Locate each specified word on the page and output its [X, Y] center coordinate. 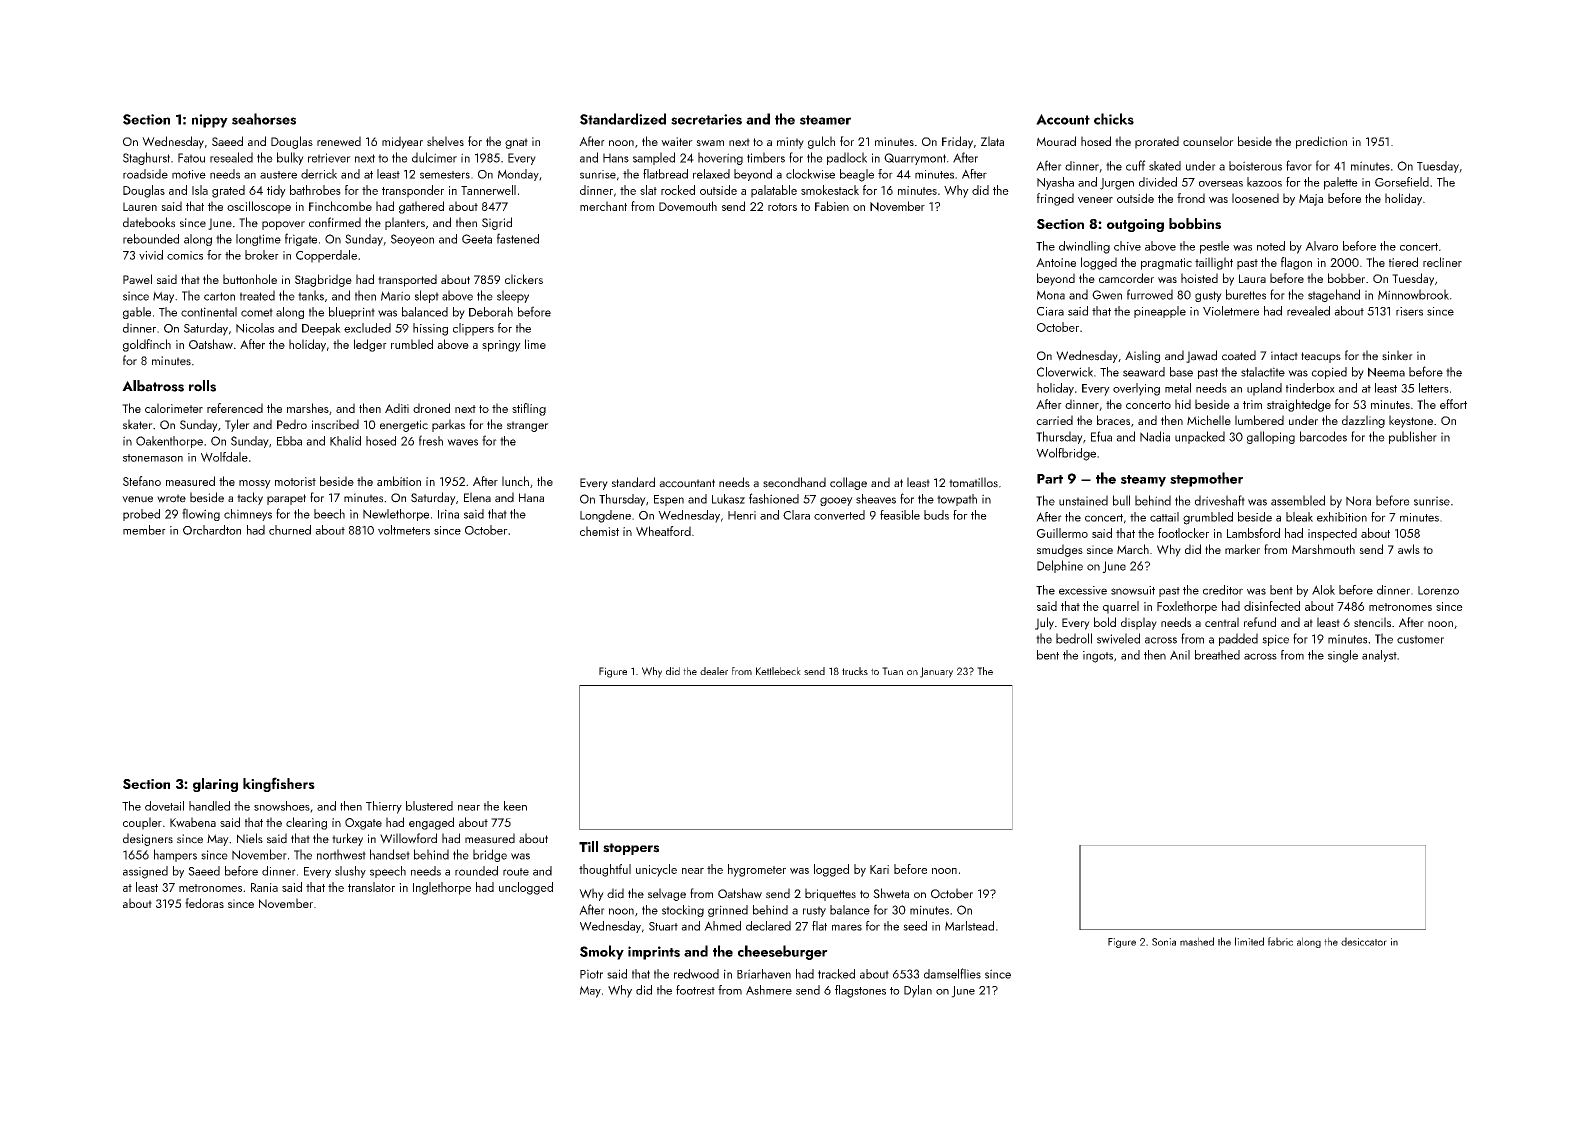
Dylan [918, 991]
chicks [1114, 119]
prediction [1321, 142]
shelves [445, 141]
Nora [1358, 501]
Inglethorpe [442, 888]
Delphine [1060, 566]
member [144, 530]
